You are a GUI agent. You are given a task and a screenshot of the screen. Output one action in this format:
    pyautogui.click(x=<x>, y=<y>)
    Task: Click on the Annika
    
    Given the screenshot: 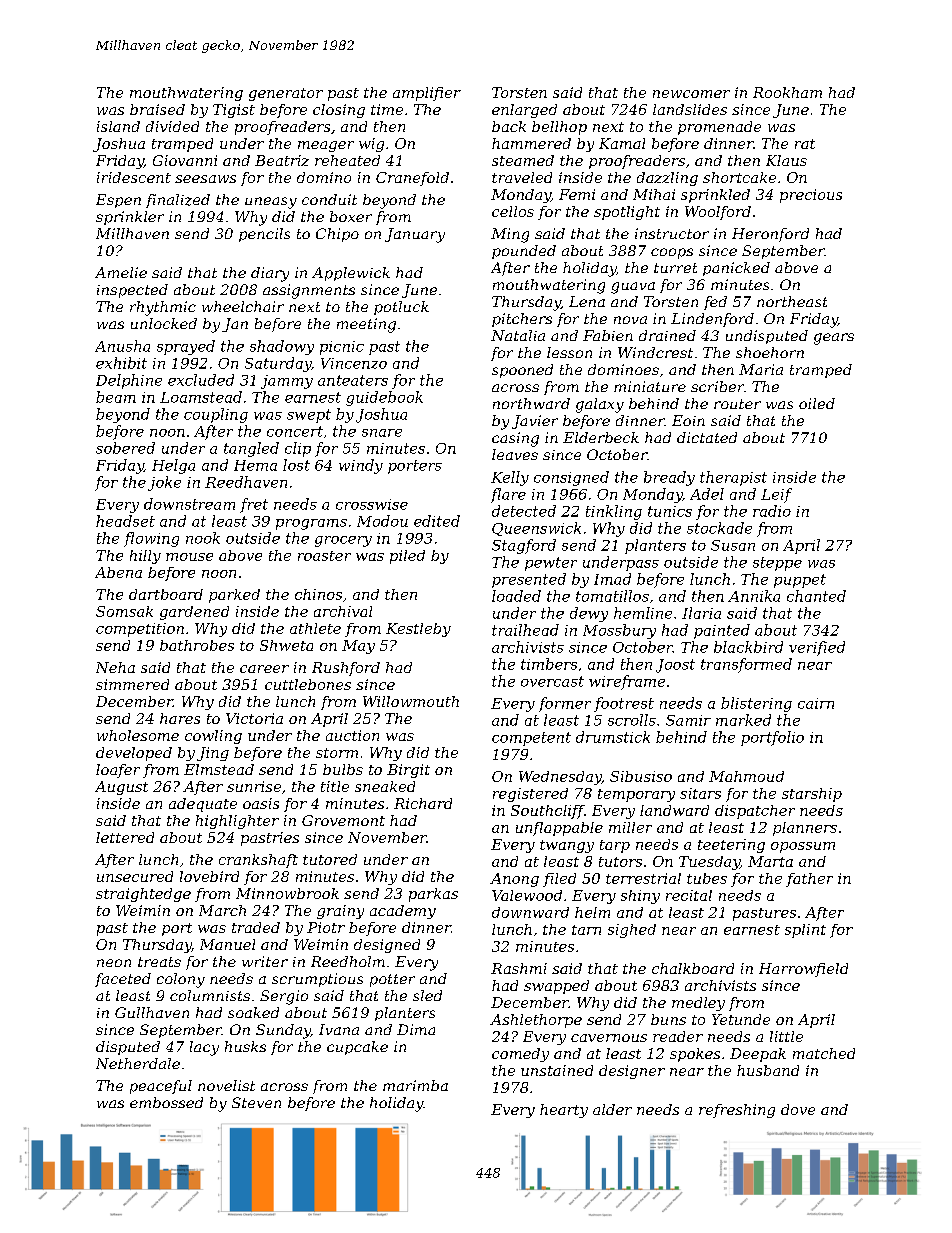 What is the action you would take?
    pyautogui.click(x=754, y=596)
